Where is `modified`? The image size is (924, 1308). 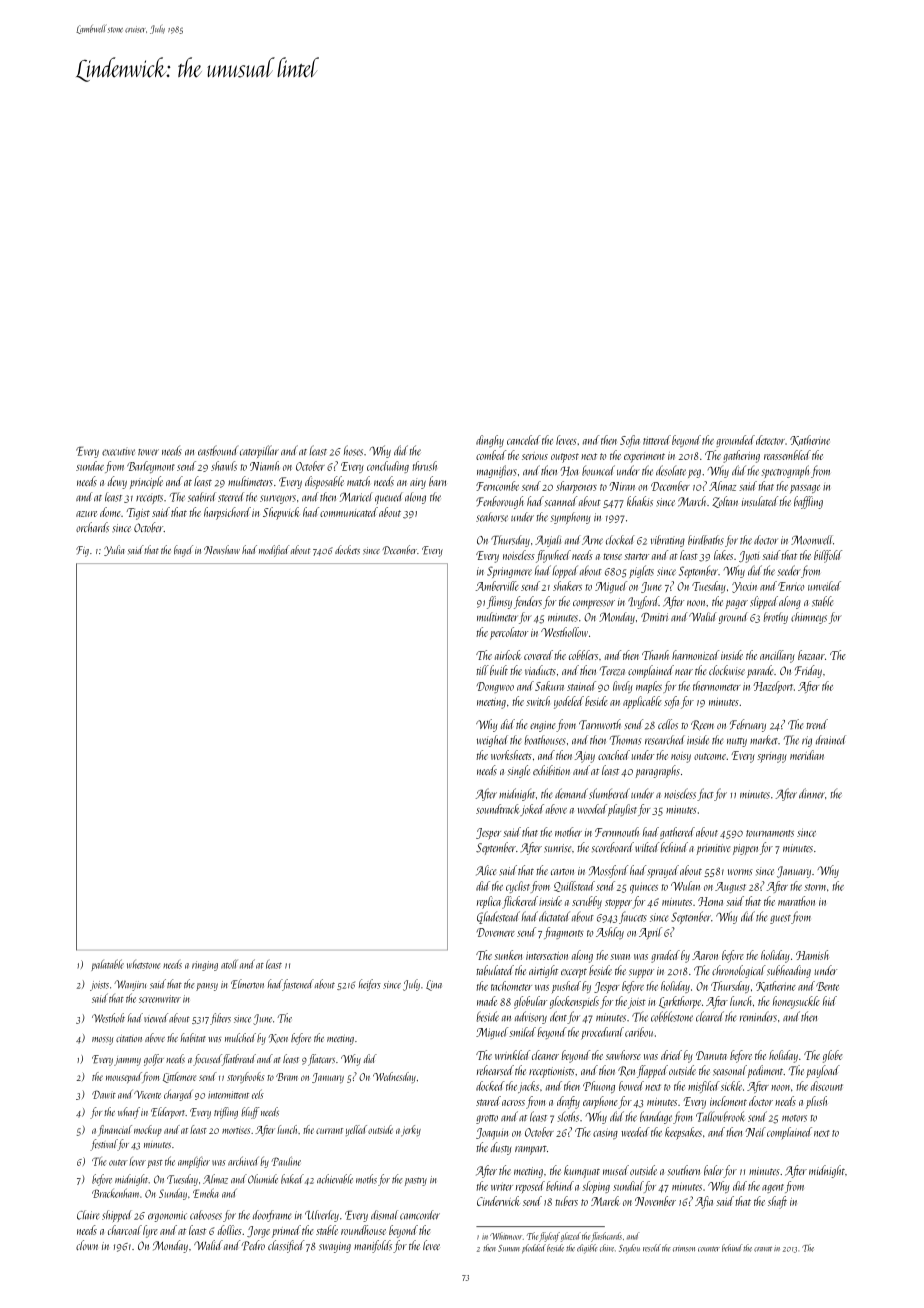
modified is located at coordinates (274, 551).
